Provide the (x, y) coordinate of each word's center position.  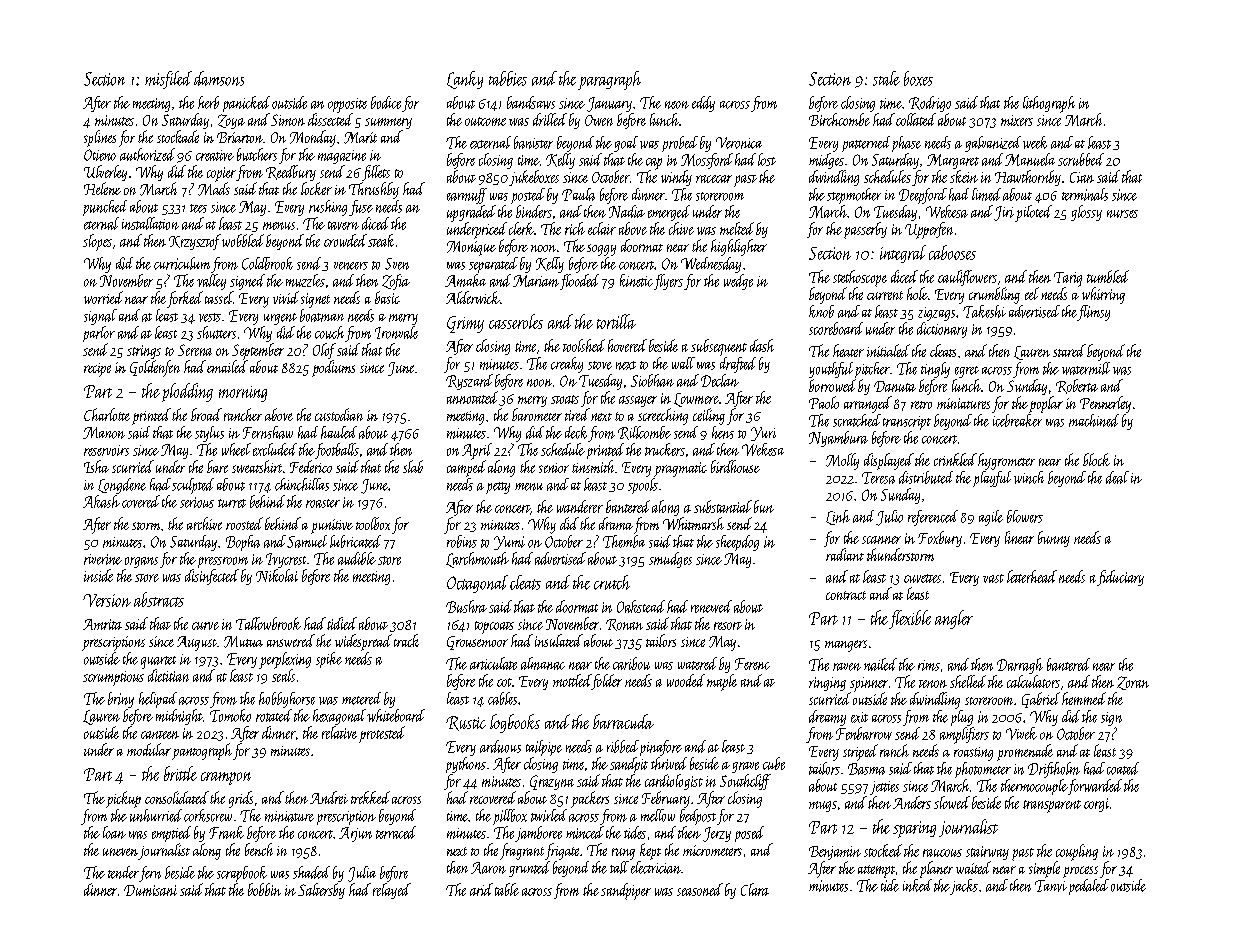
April (477, 451)
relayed (392, 891)
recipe (97, 370)
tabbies (508, 78)
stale (886, 78)
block (1096, 459)
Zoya (231, 121)
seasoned (700, 889)
